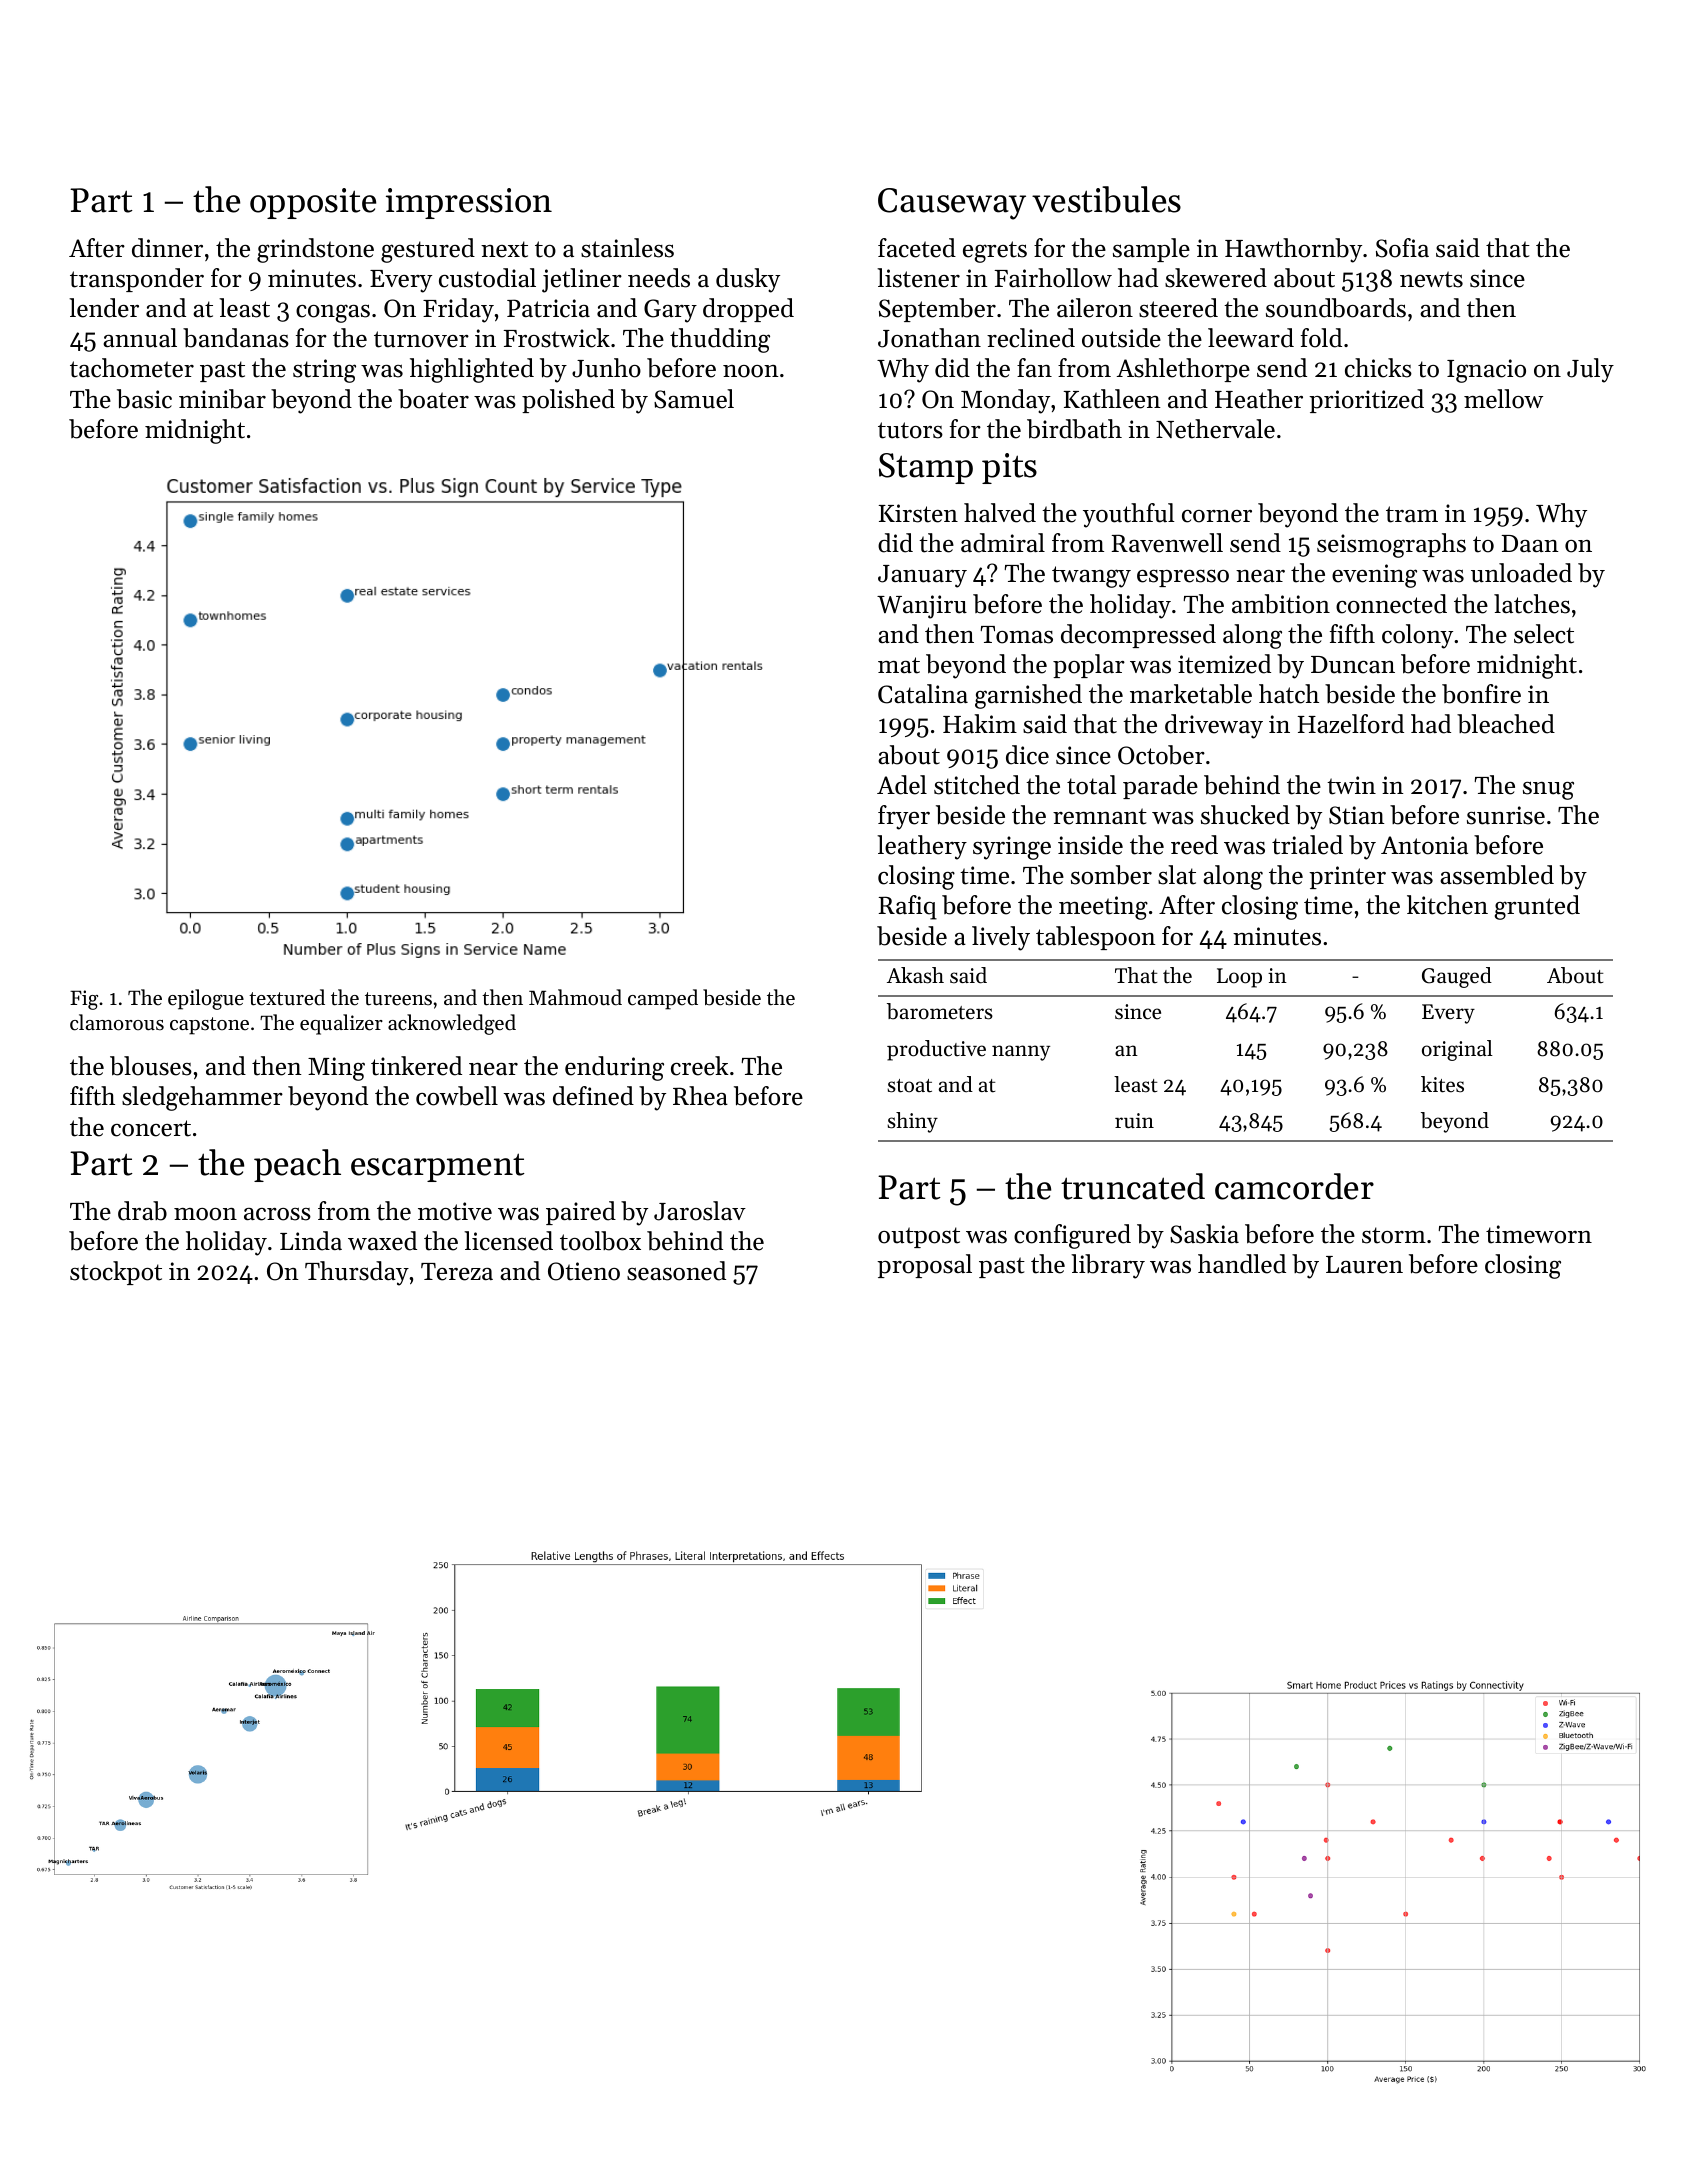 This page has width=1683, height=2178. What do you see at coordinates (116, 1273) in the page?
I see `stockpot` at bounding box center [116, 1273].
